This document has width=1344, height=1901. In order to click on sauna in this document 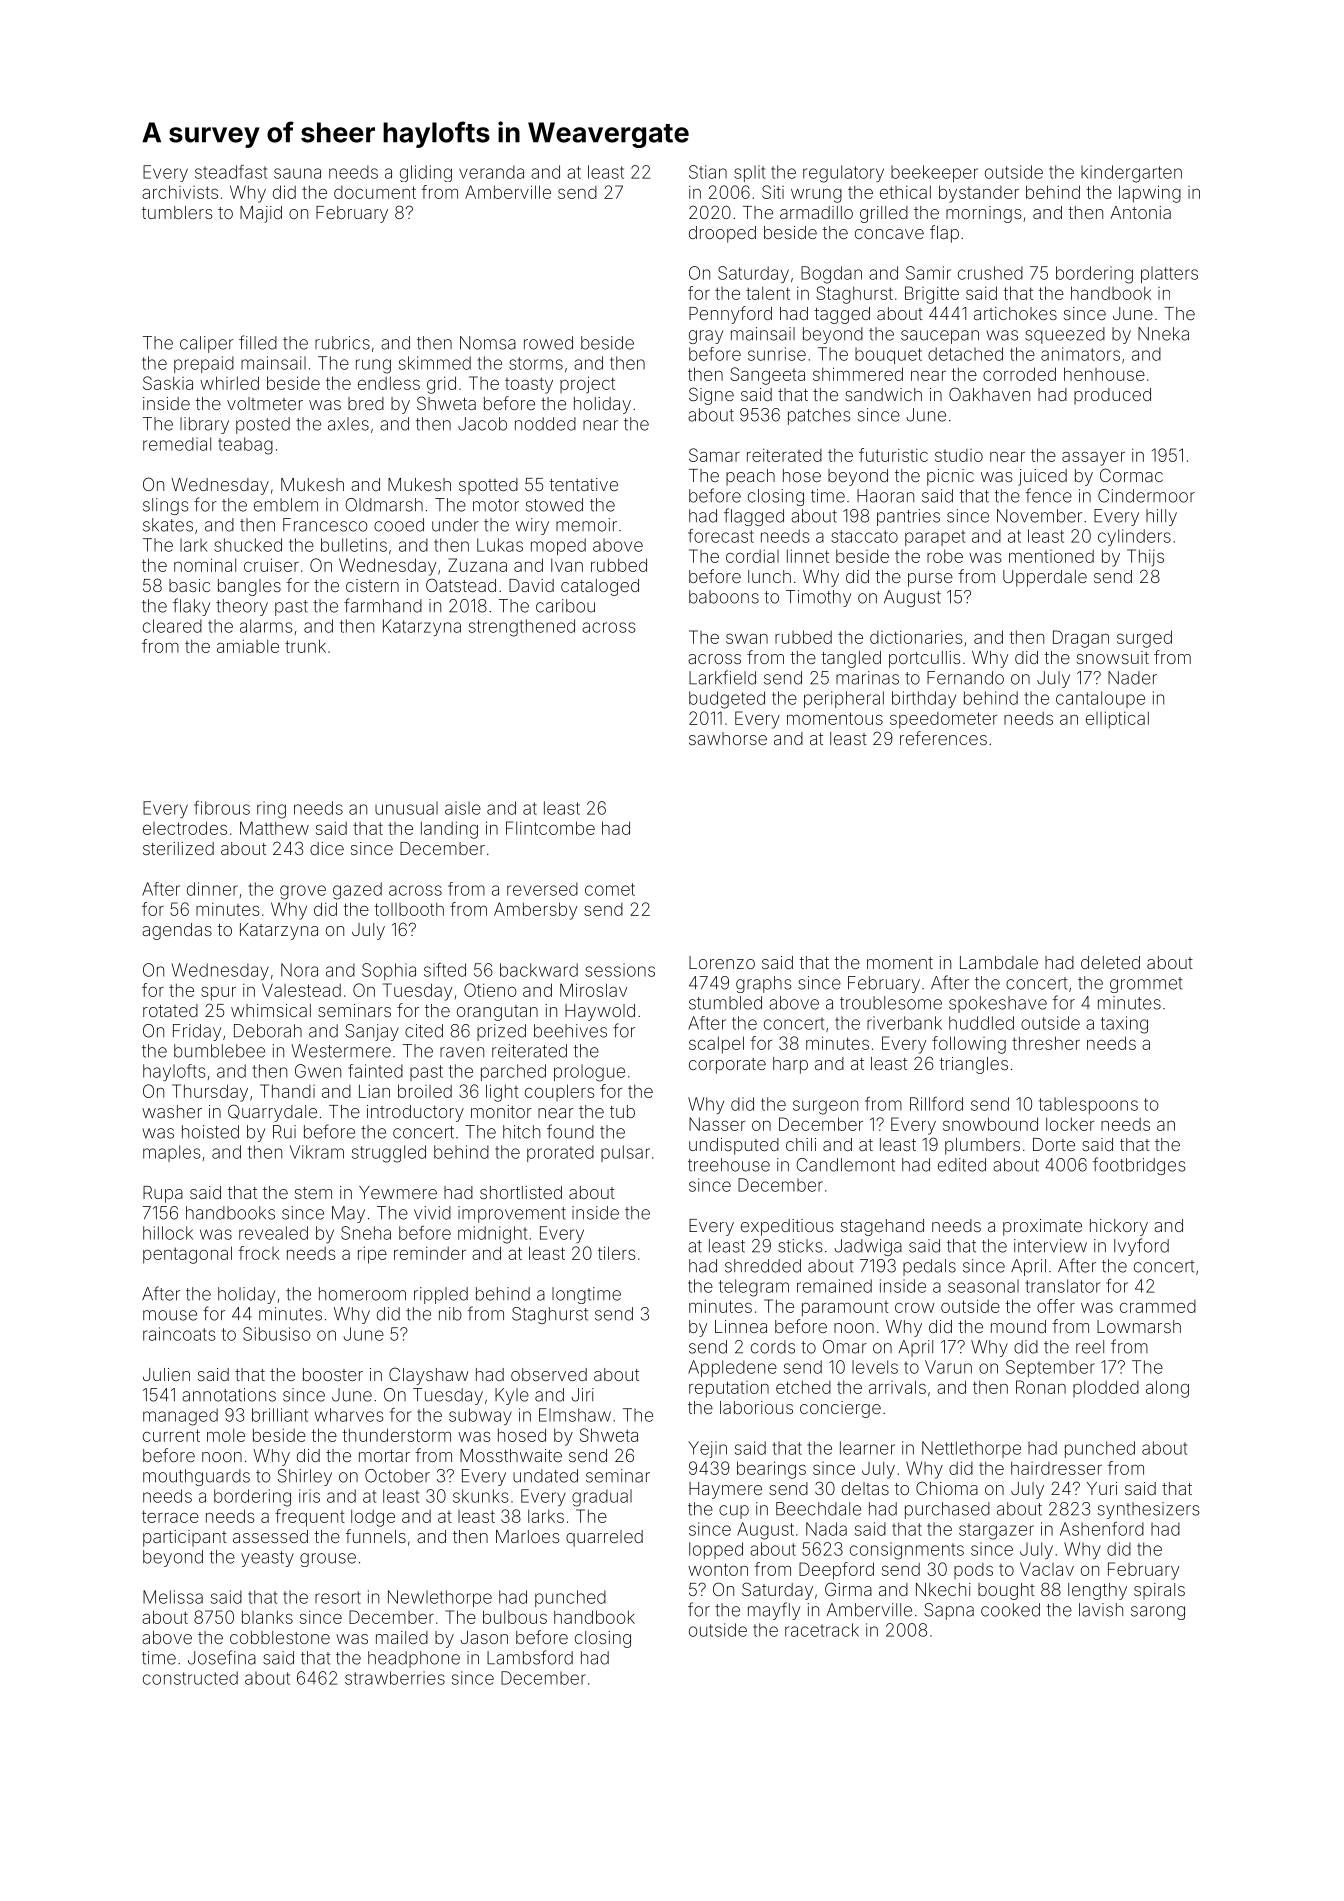, I will do `click(297, 173)`.
